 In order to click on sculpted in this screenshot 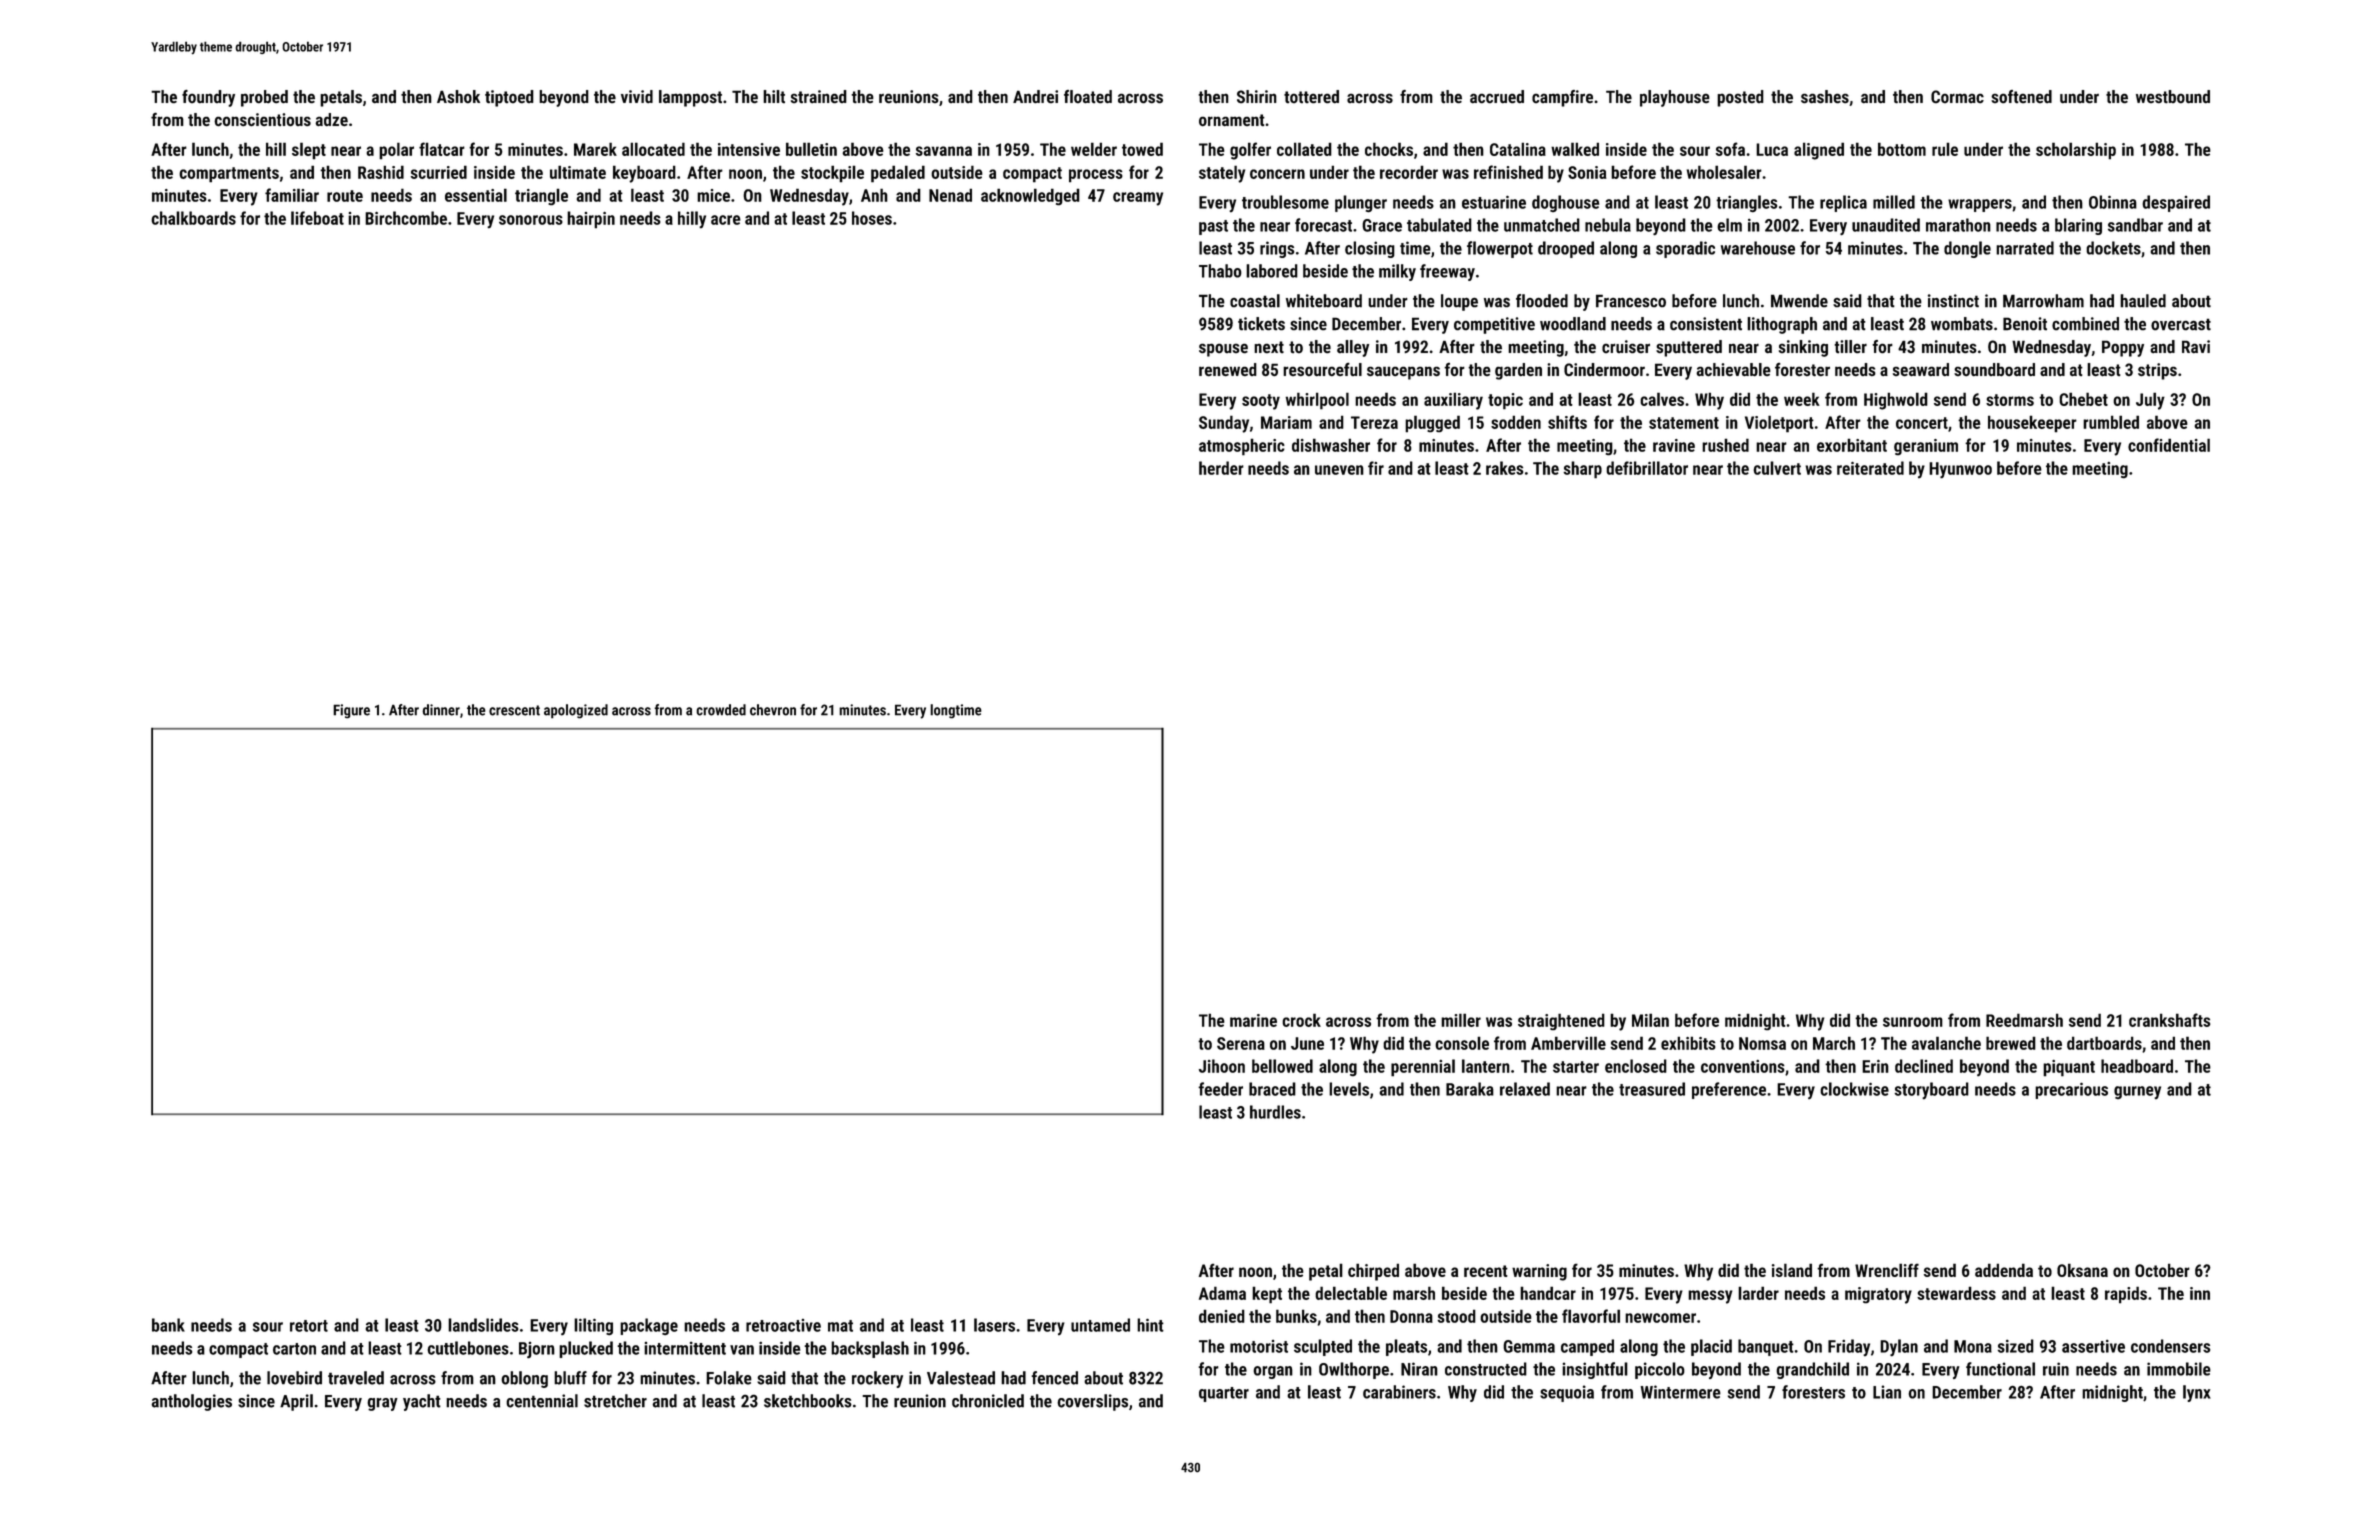, I will do `click(1323, 1347)`.
